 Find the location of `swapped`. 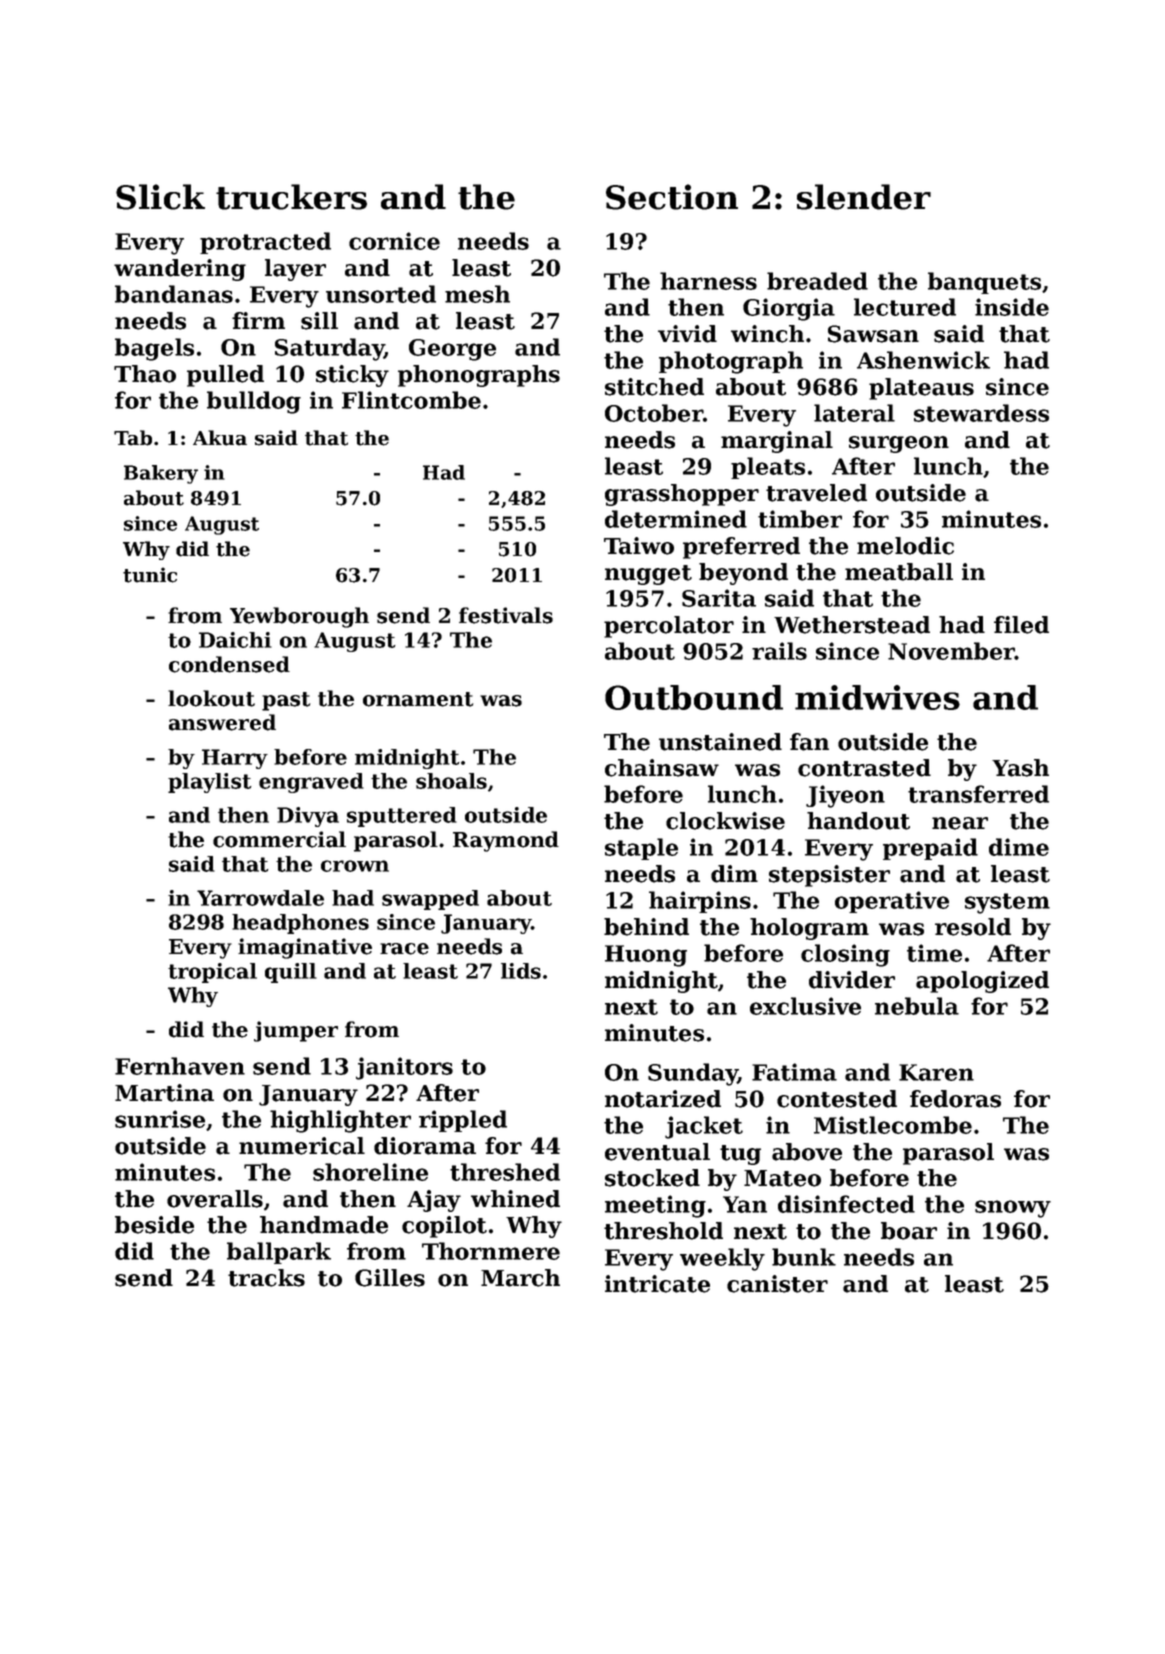

swapped is located at coordinates (430, 900).
